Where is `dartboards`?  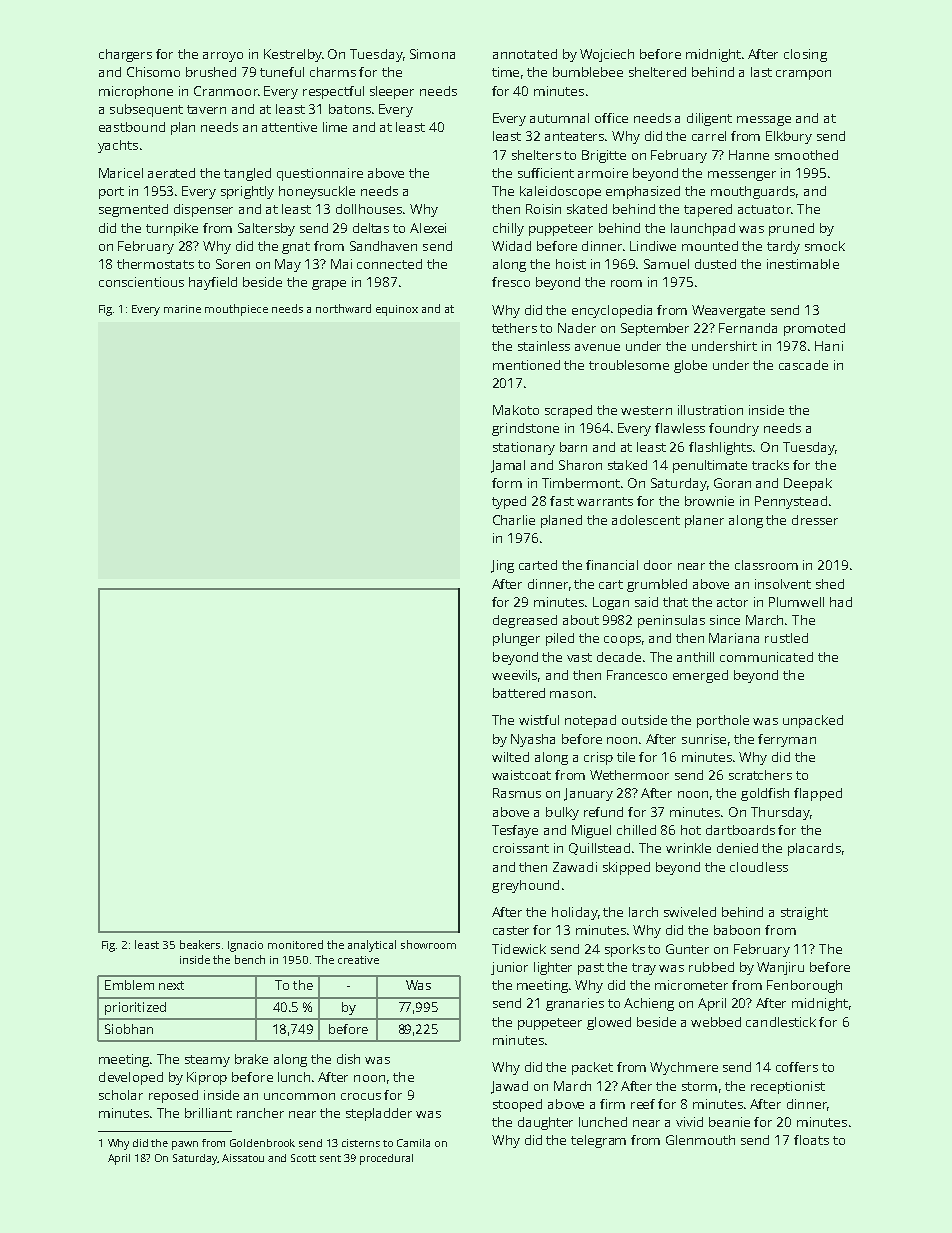
dartboards is located at coordinates (740, 830).
